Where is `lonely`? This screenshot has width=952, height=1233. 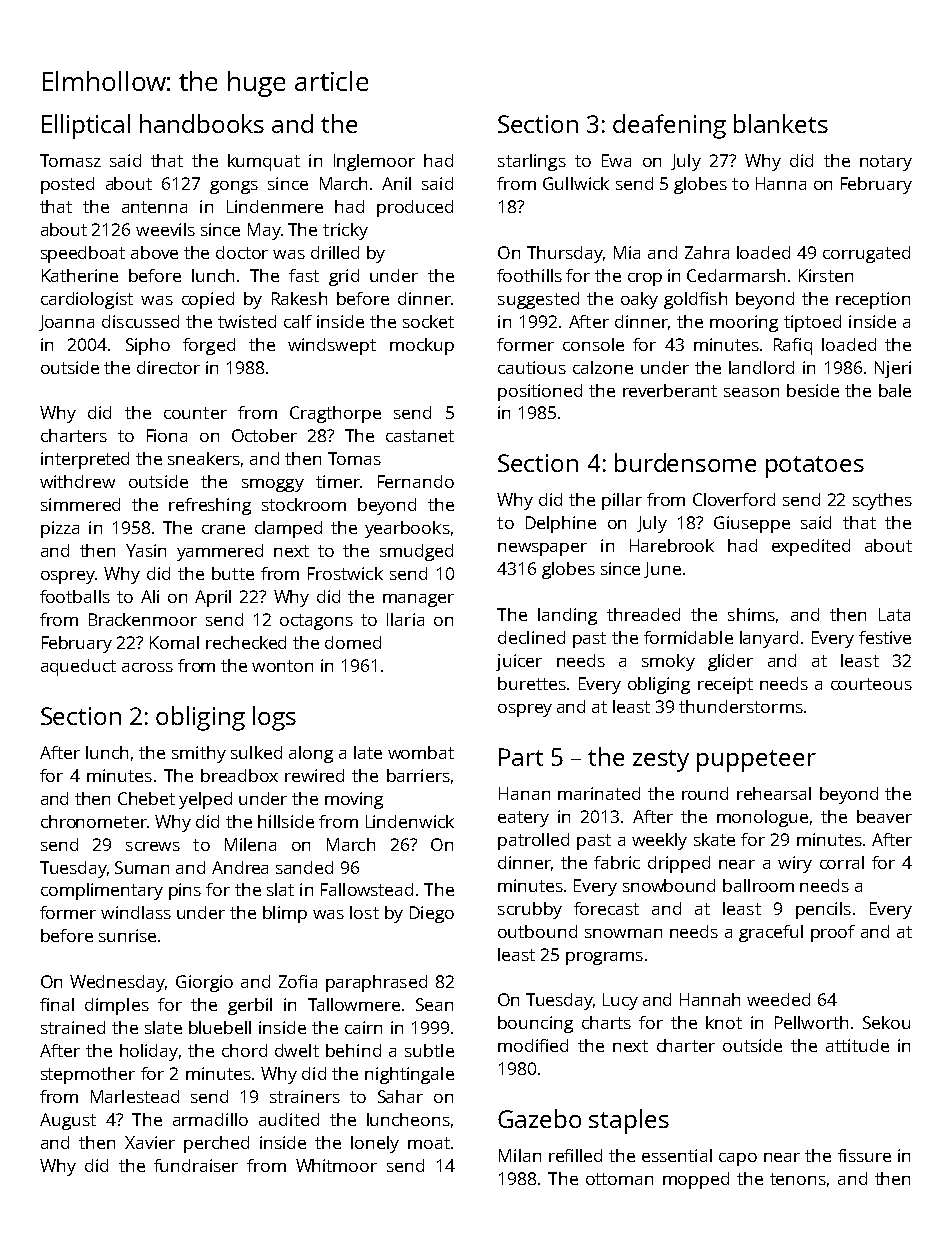
lonely is located at coordinates (375, 1144).
